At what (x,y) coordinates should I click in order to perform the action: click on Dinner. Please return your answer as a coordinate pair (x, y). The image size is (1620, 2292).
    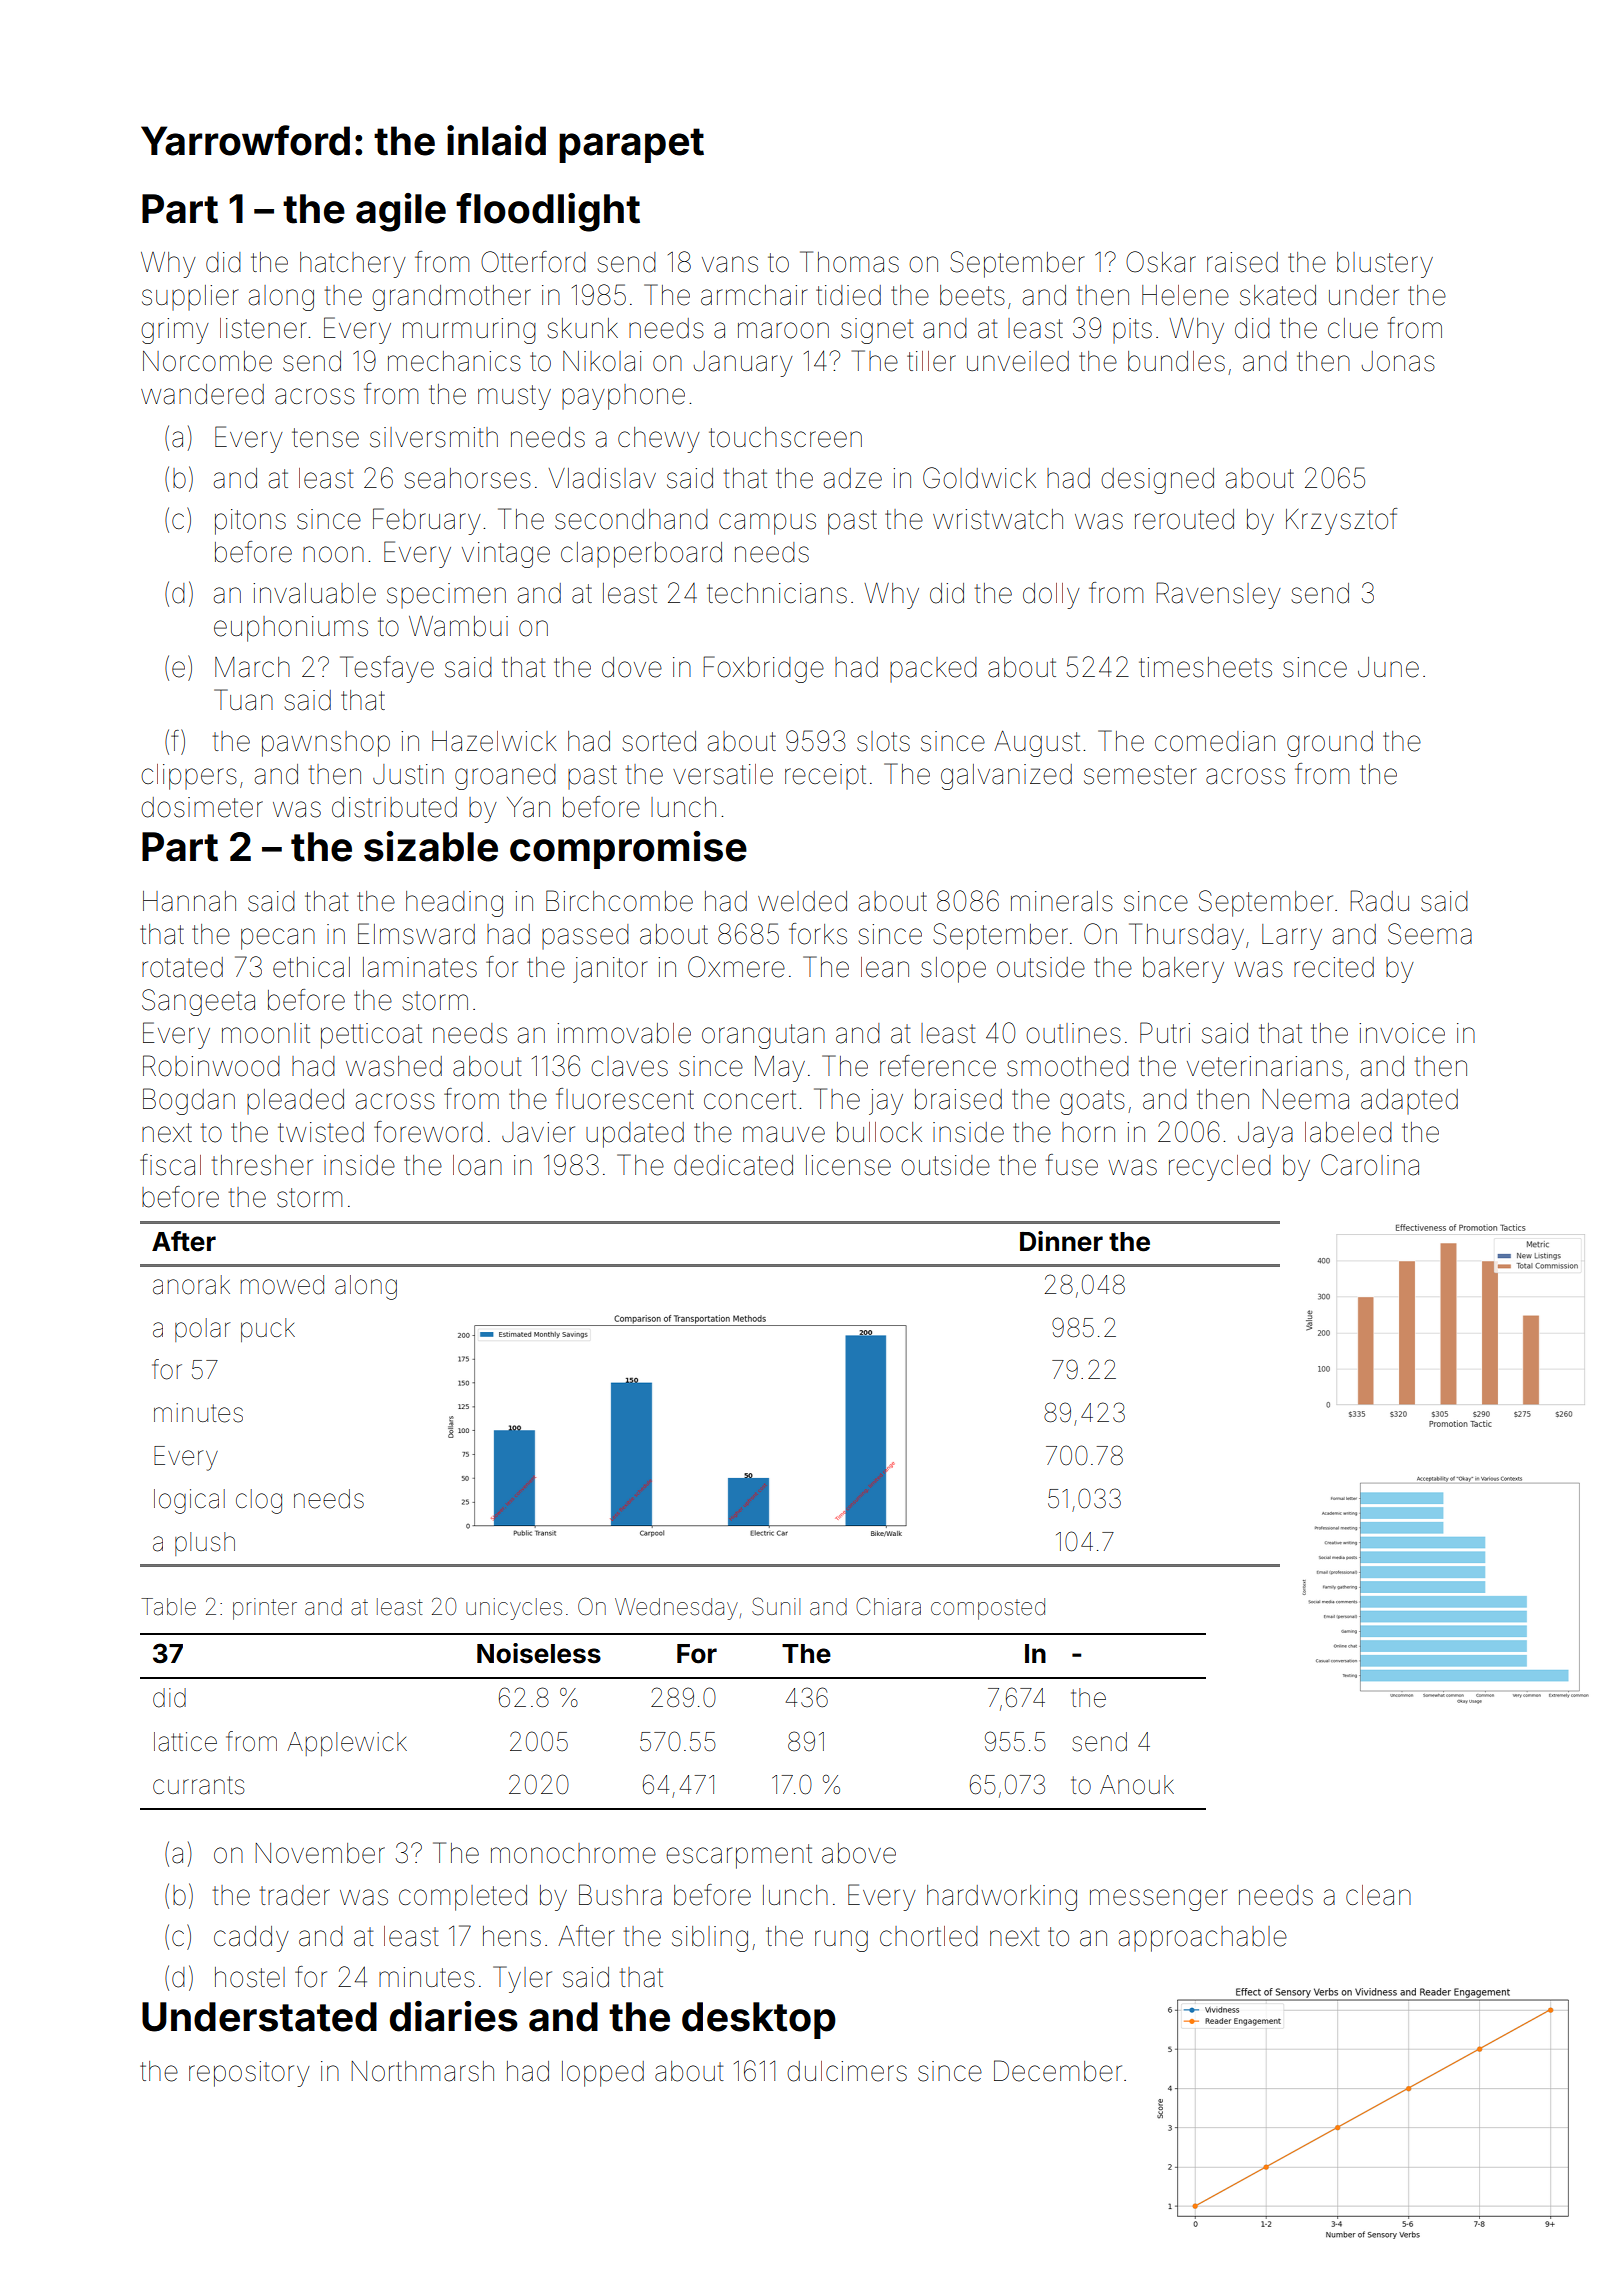
    Looking at the image, I should click on (1061, 1241).
